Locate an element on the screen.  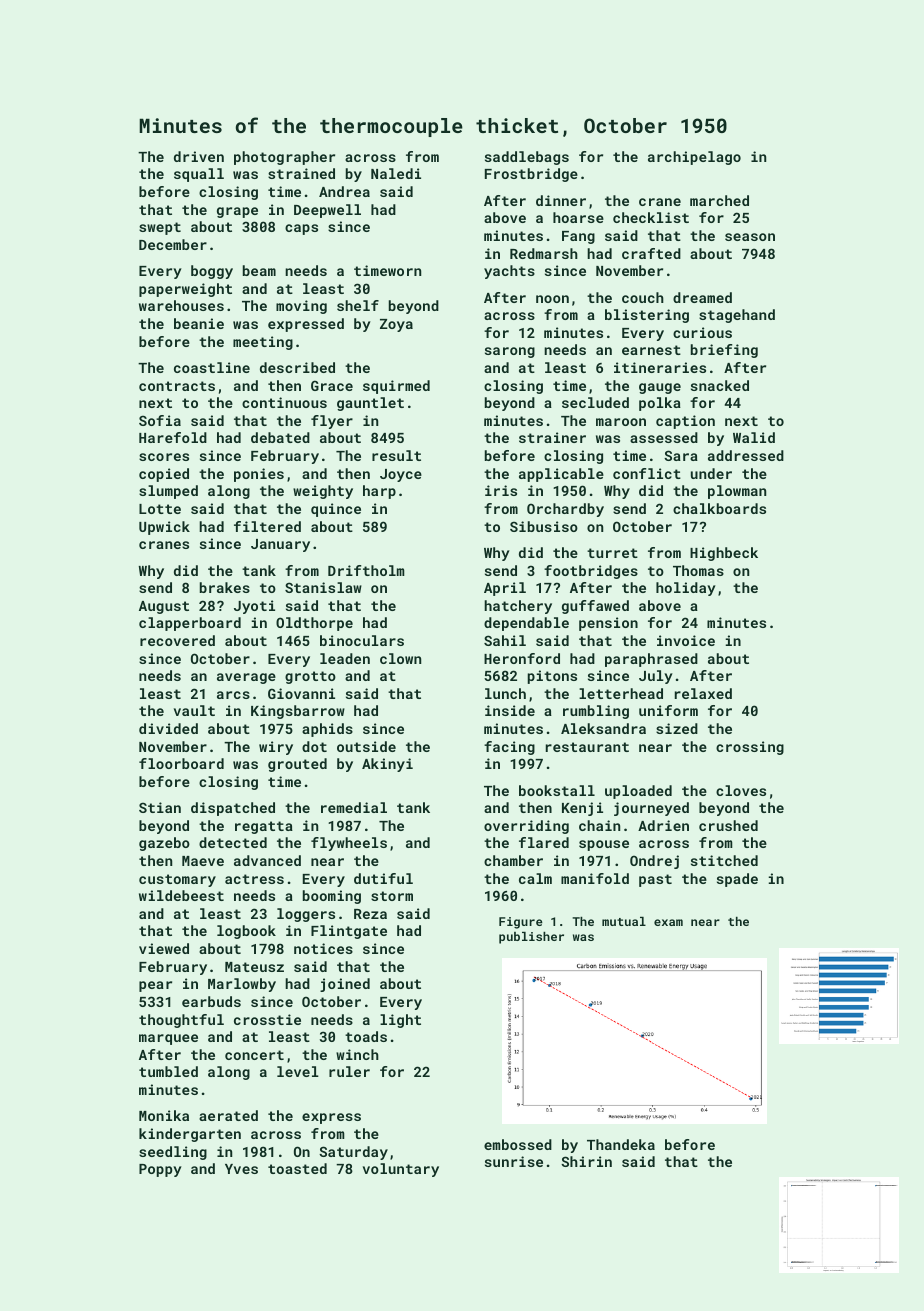
archipelago is located at coordinates (694, 158).
